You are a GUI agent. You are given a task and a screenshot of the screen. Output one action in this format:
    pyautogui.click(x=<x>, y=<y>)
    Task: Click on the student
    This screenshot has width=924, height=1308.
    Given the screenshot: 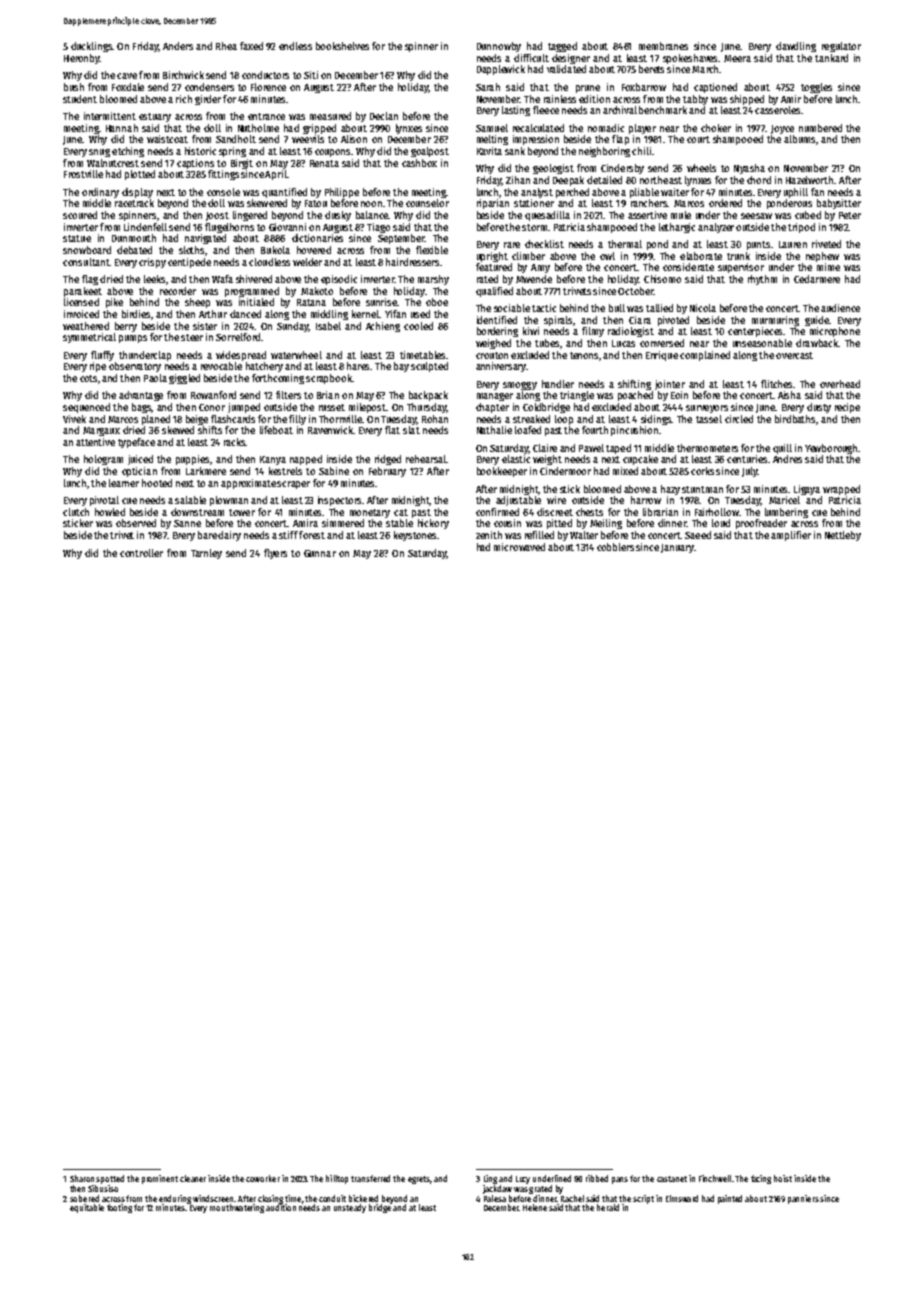 What is the action you would take?
    pyautogui.click(x=80, y=99)
